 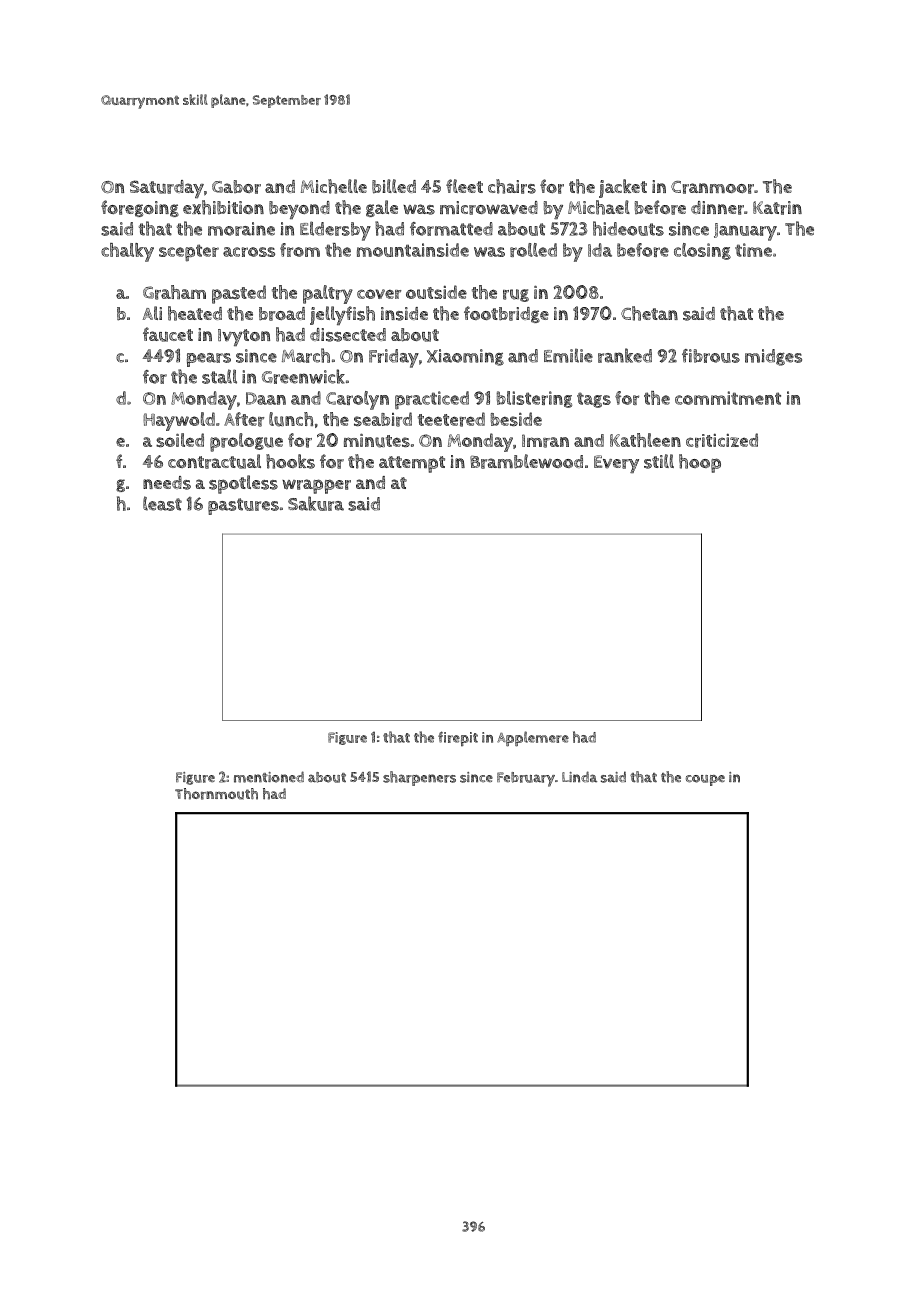 What do you see at coordinates (236, 187) in the screenshot?
I see `Gabor` at bounding box center [236, 187].
